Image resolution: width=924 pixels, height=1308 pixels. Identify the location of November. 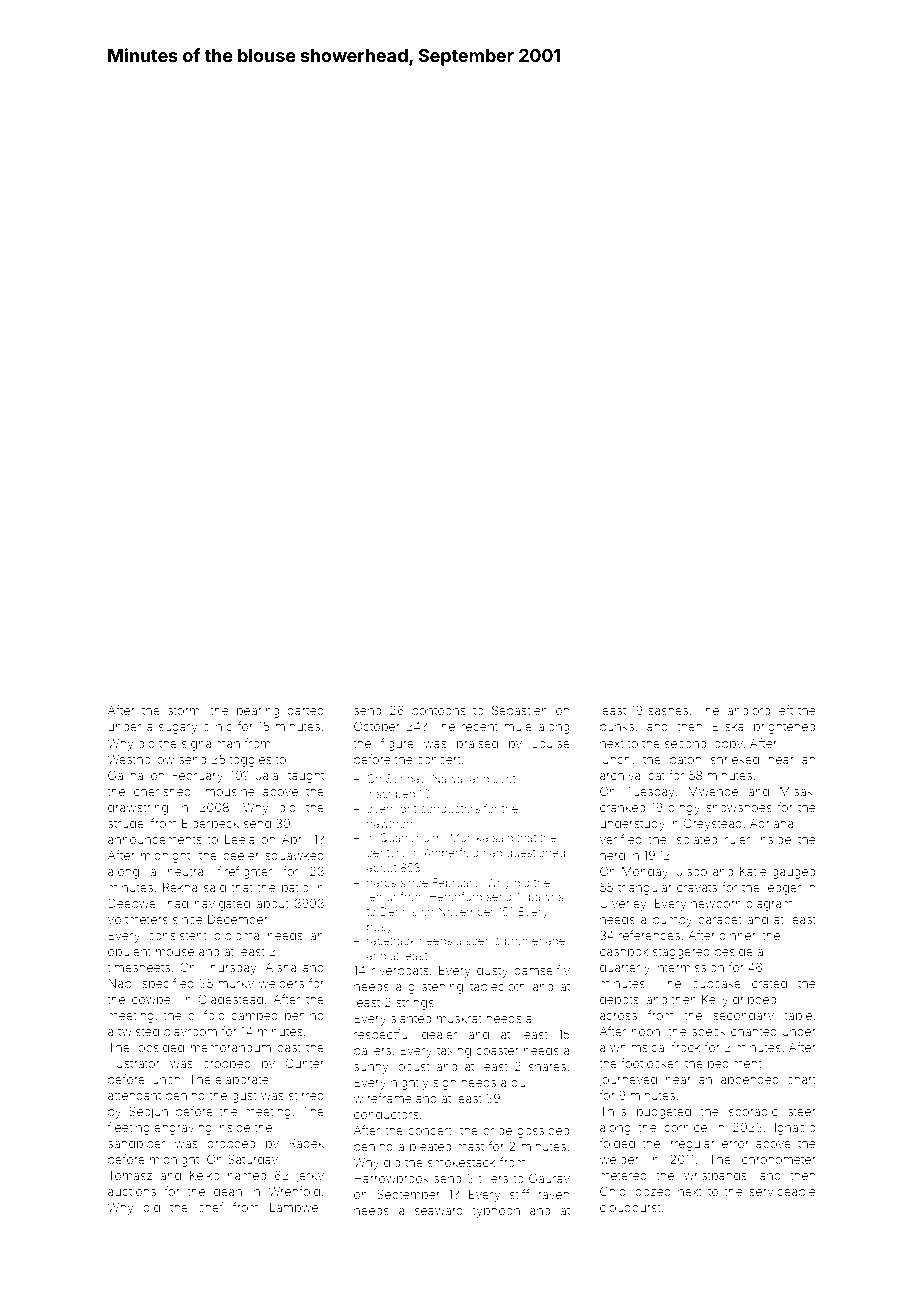
(466, 911).
